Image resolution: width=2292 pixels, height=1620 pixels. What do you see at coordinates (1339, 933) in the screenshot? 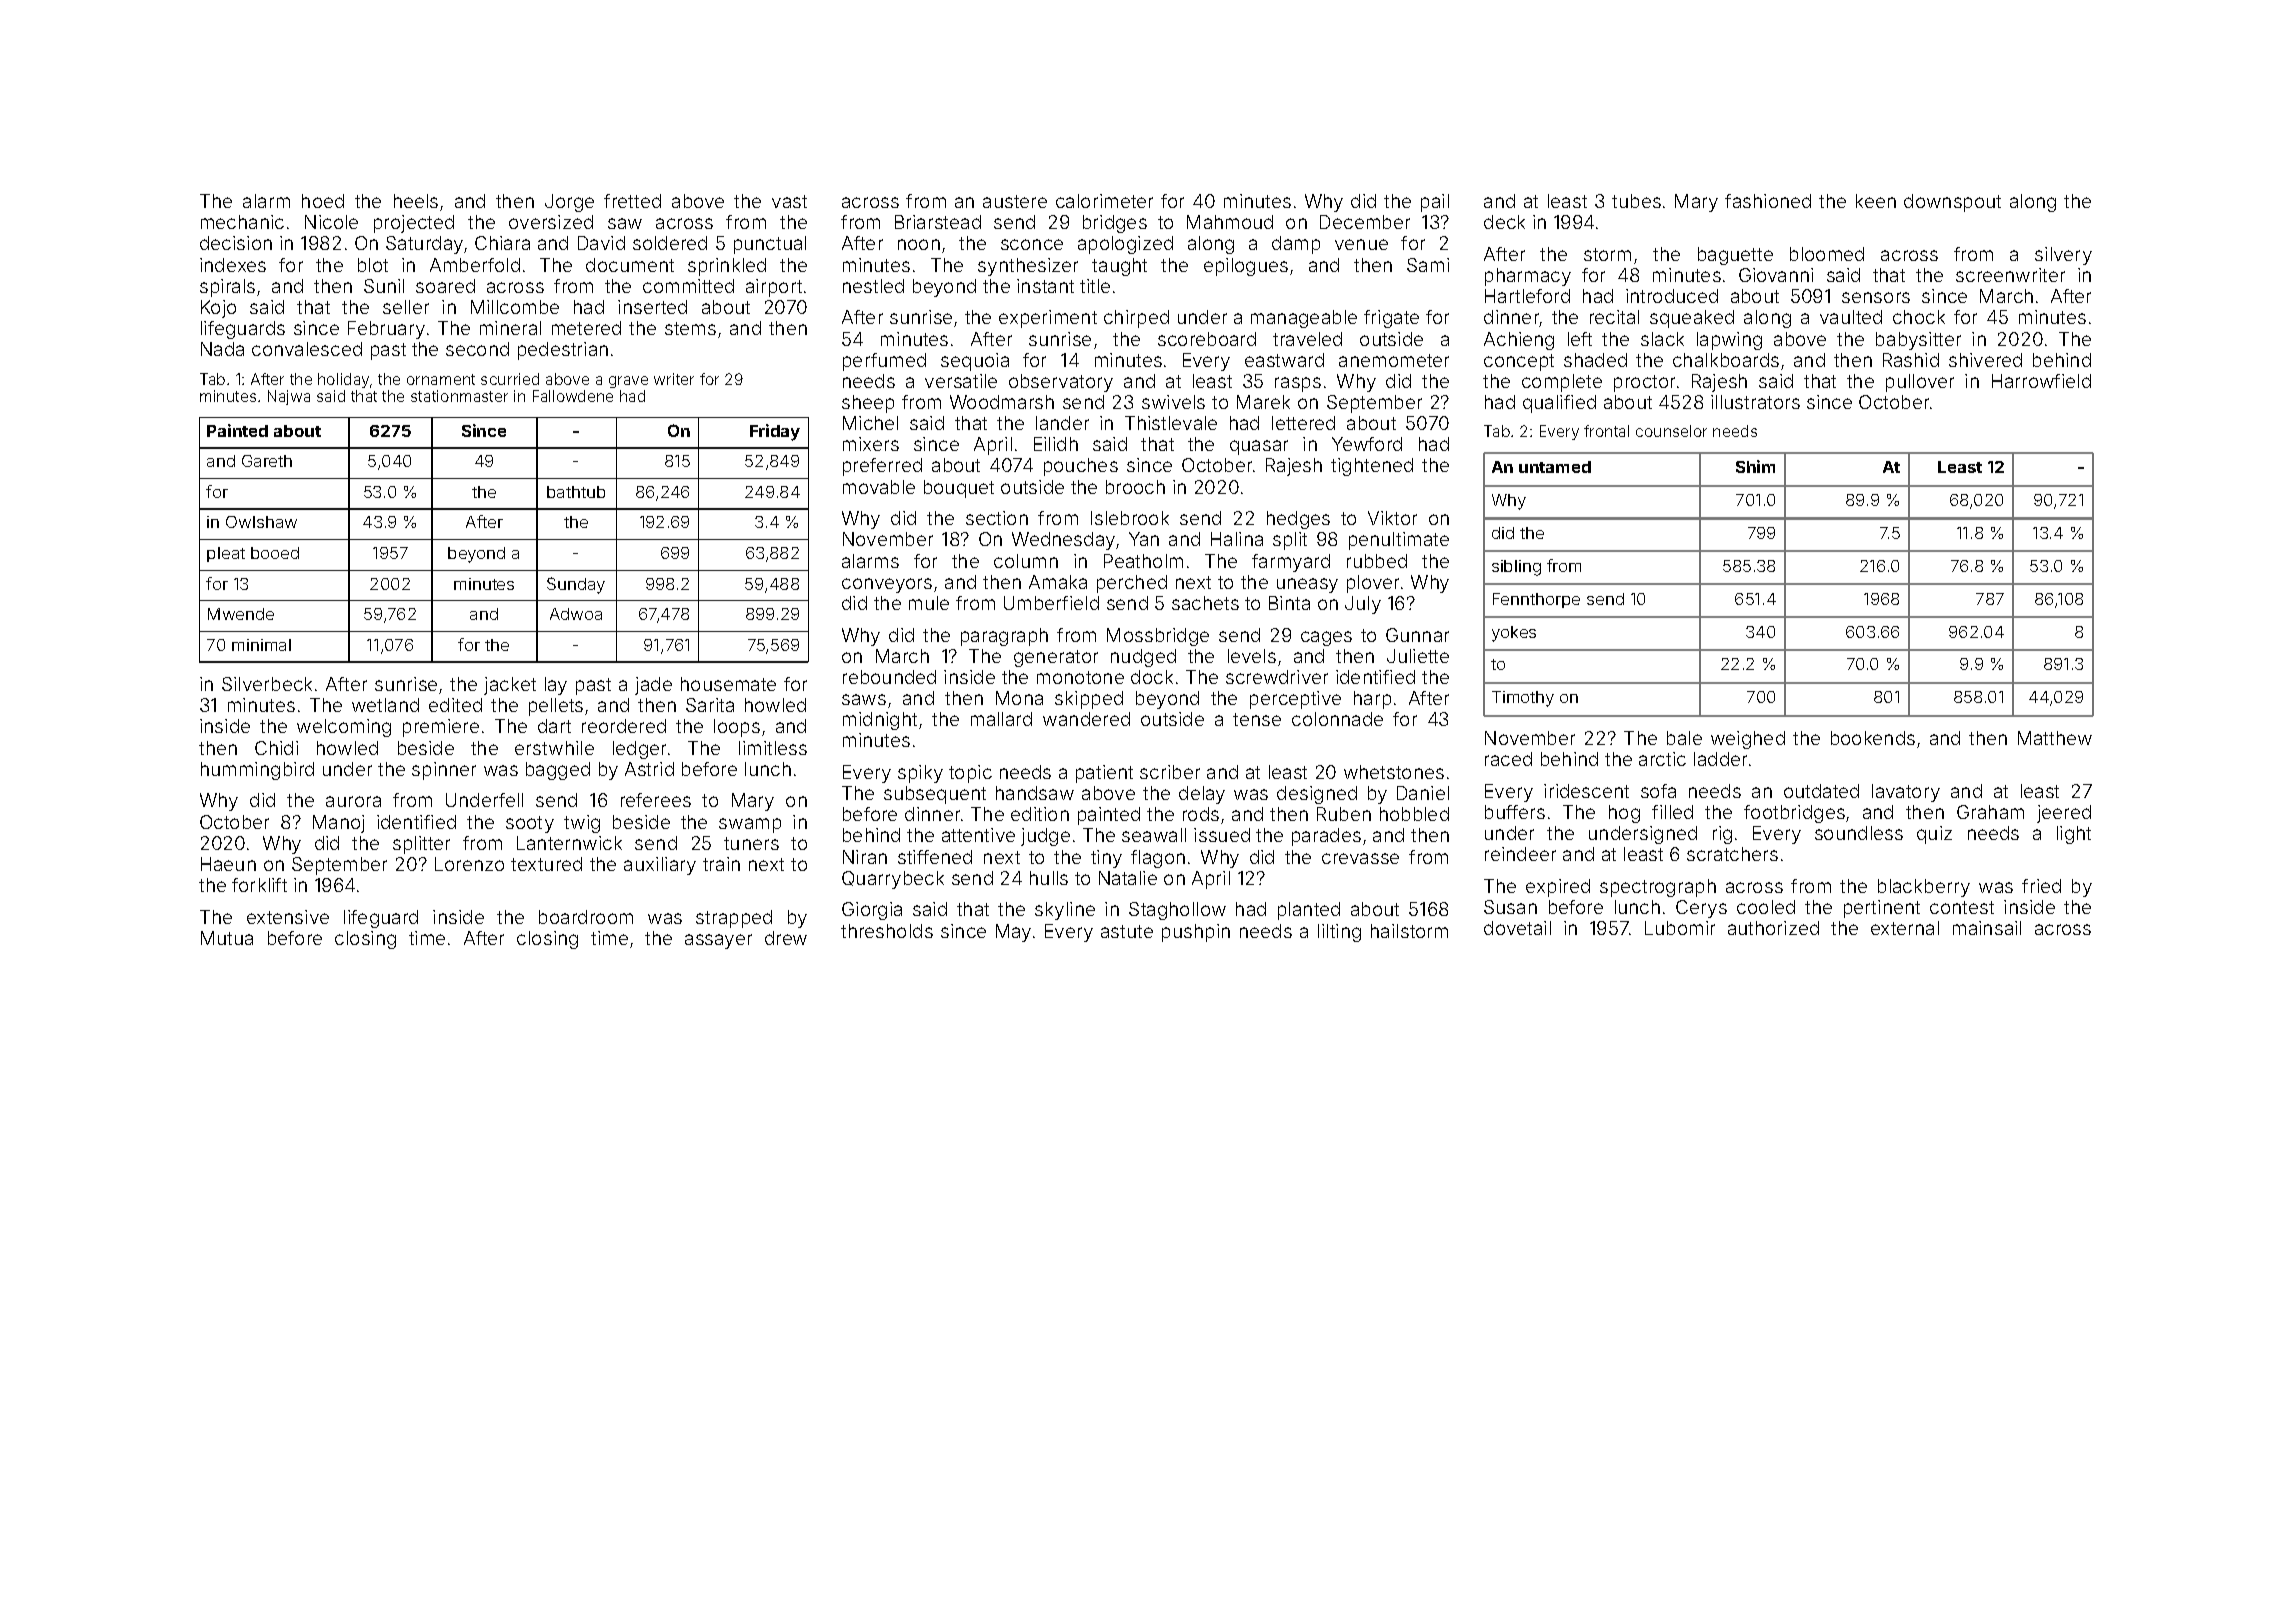
I see `lilting` at bounding box center [1339, 933].
